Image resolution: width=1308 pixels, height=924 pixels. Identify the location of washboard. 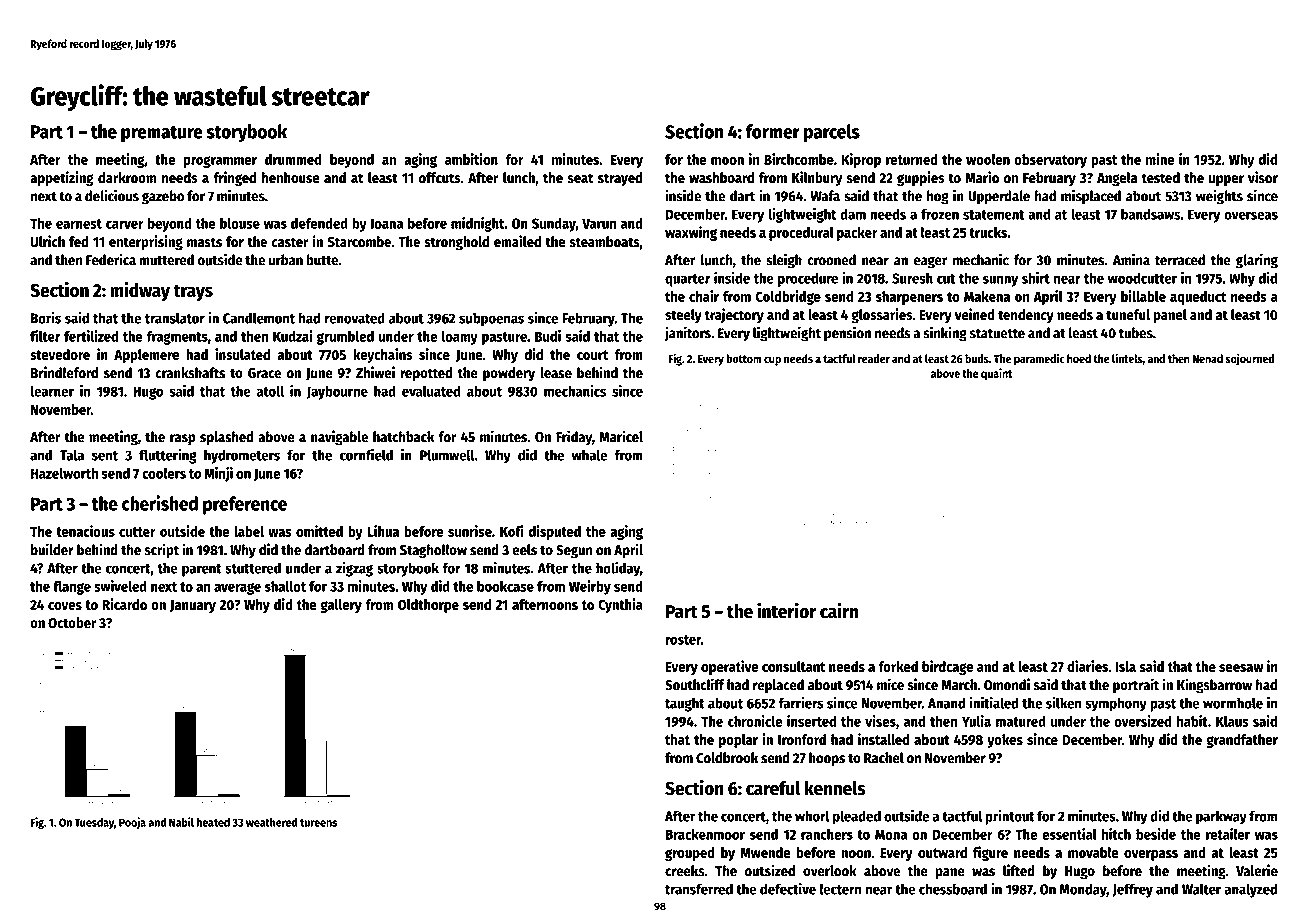
(721, 178).
